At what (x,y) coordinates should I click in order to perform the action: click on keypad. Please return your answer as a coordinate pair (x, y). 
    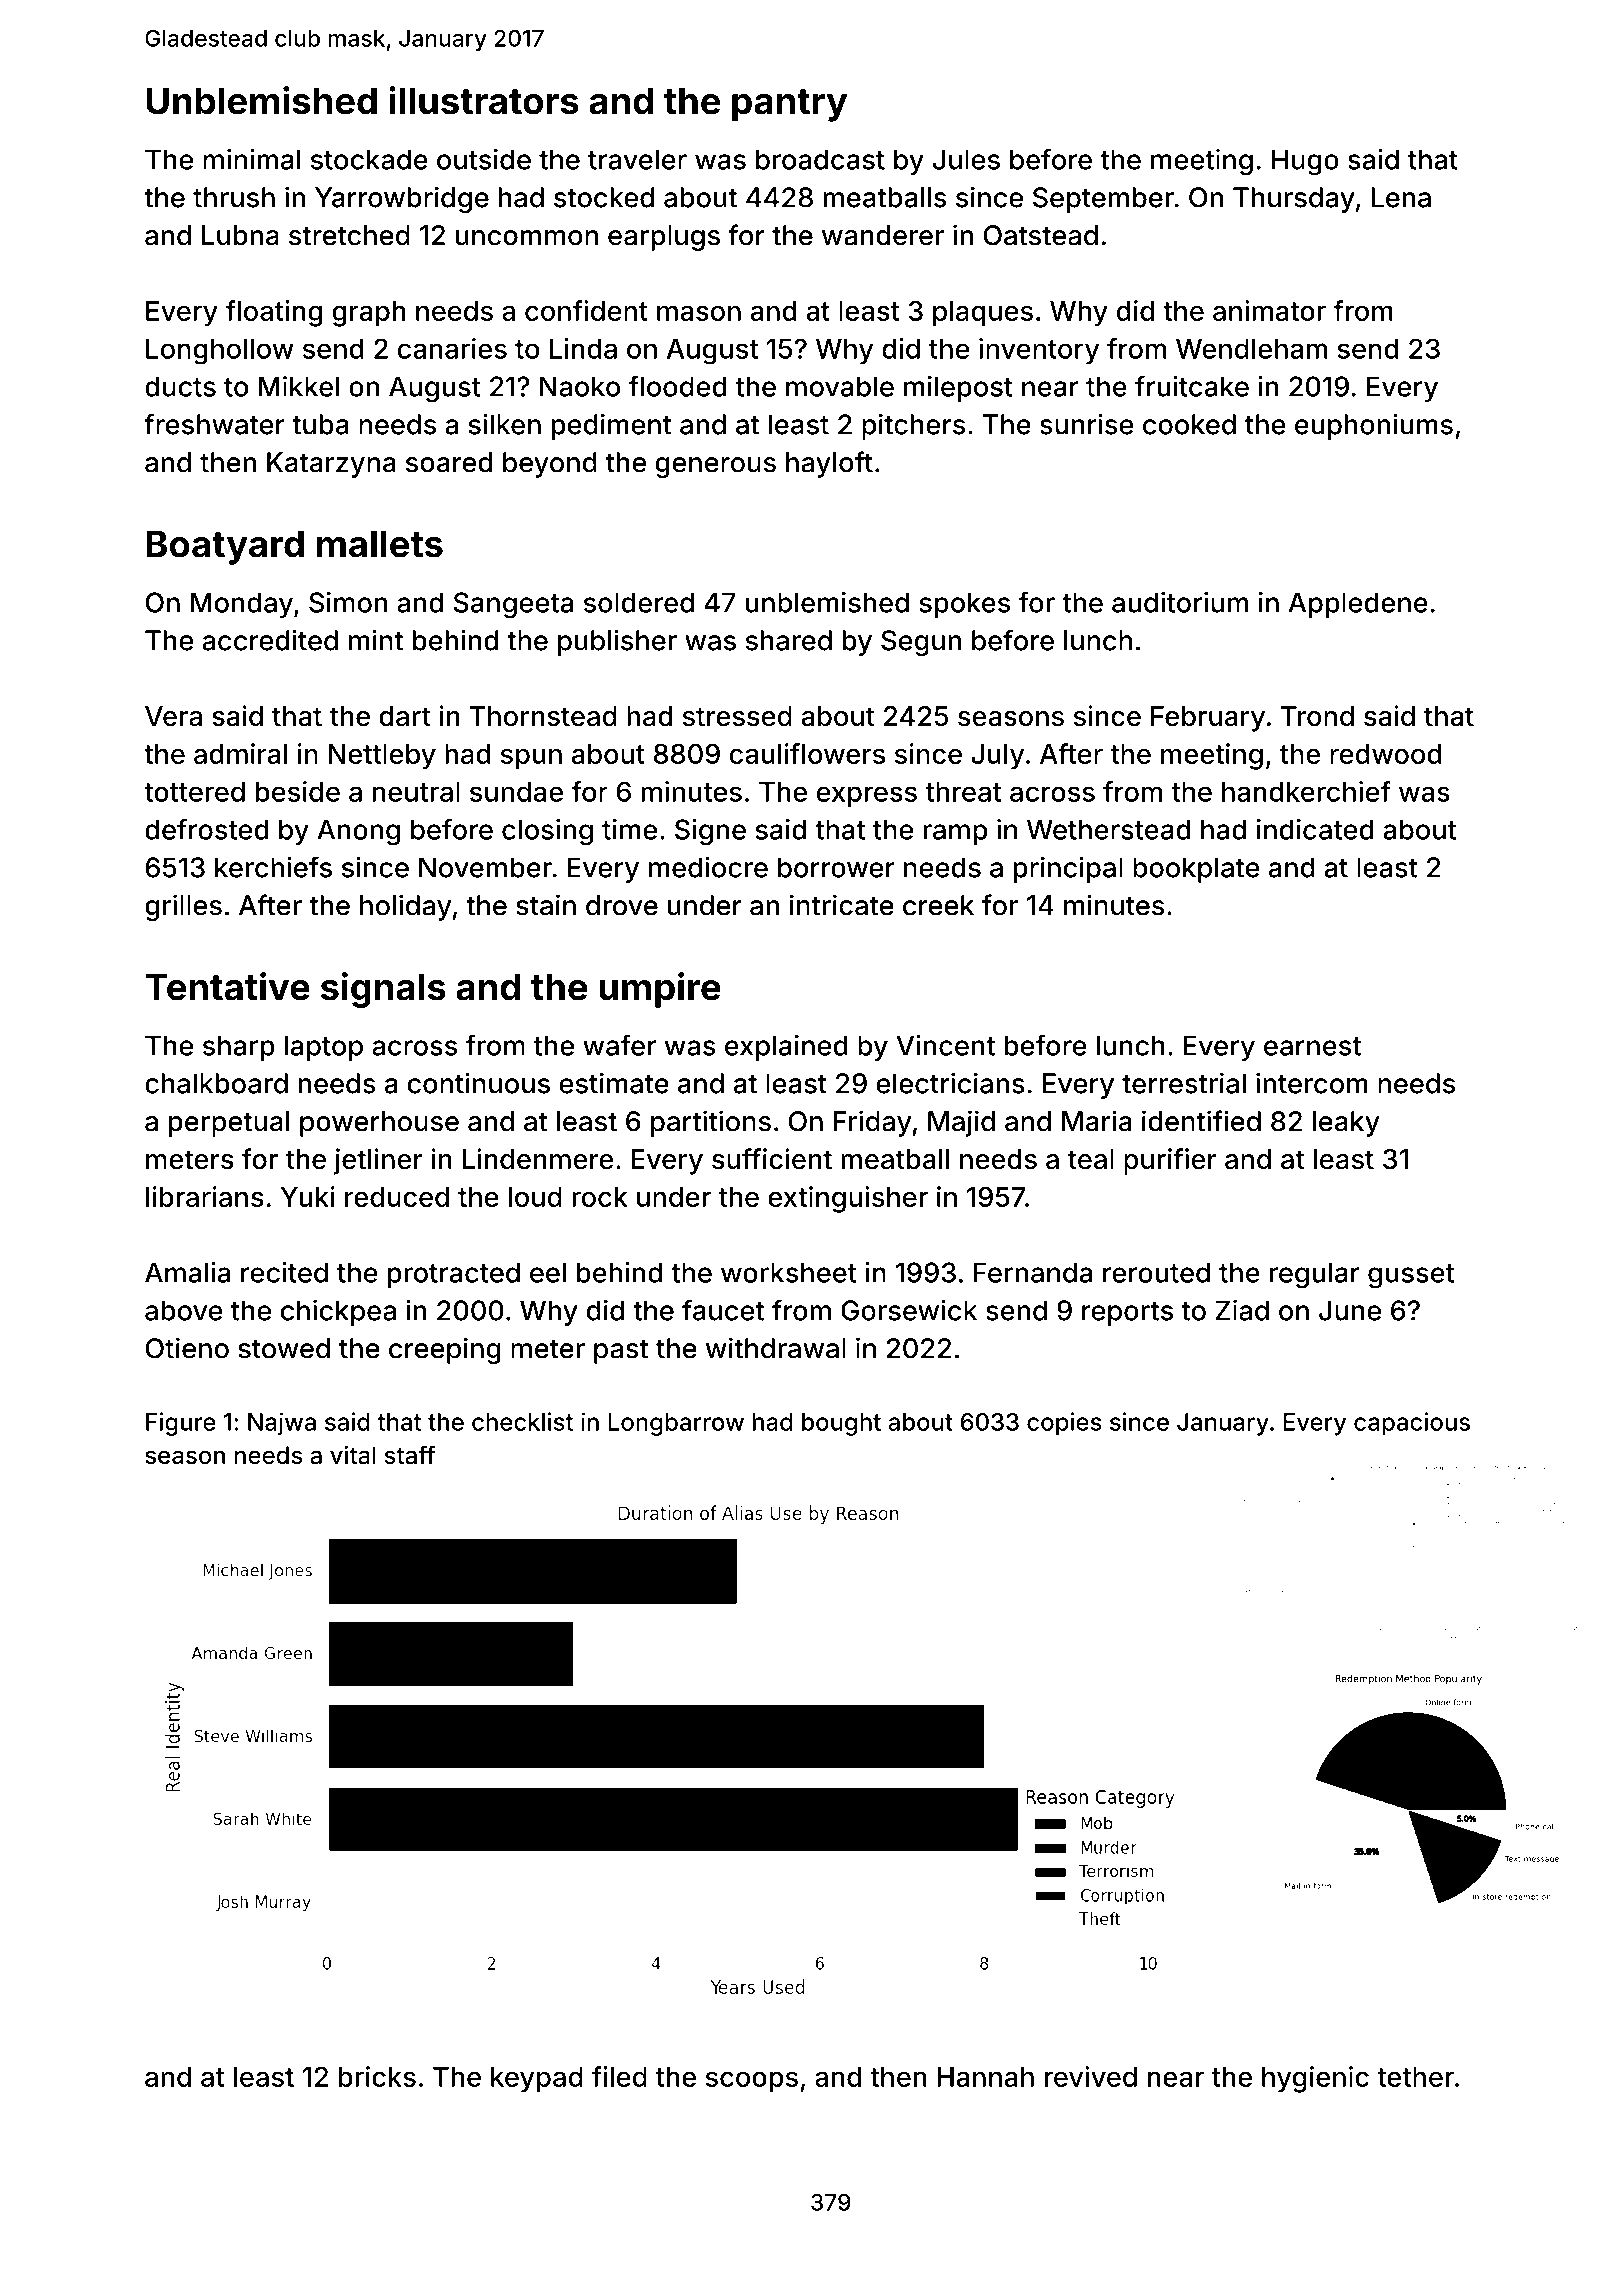
    Looking at the image, I should click on (537, 2080).
